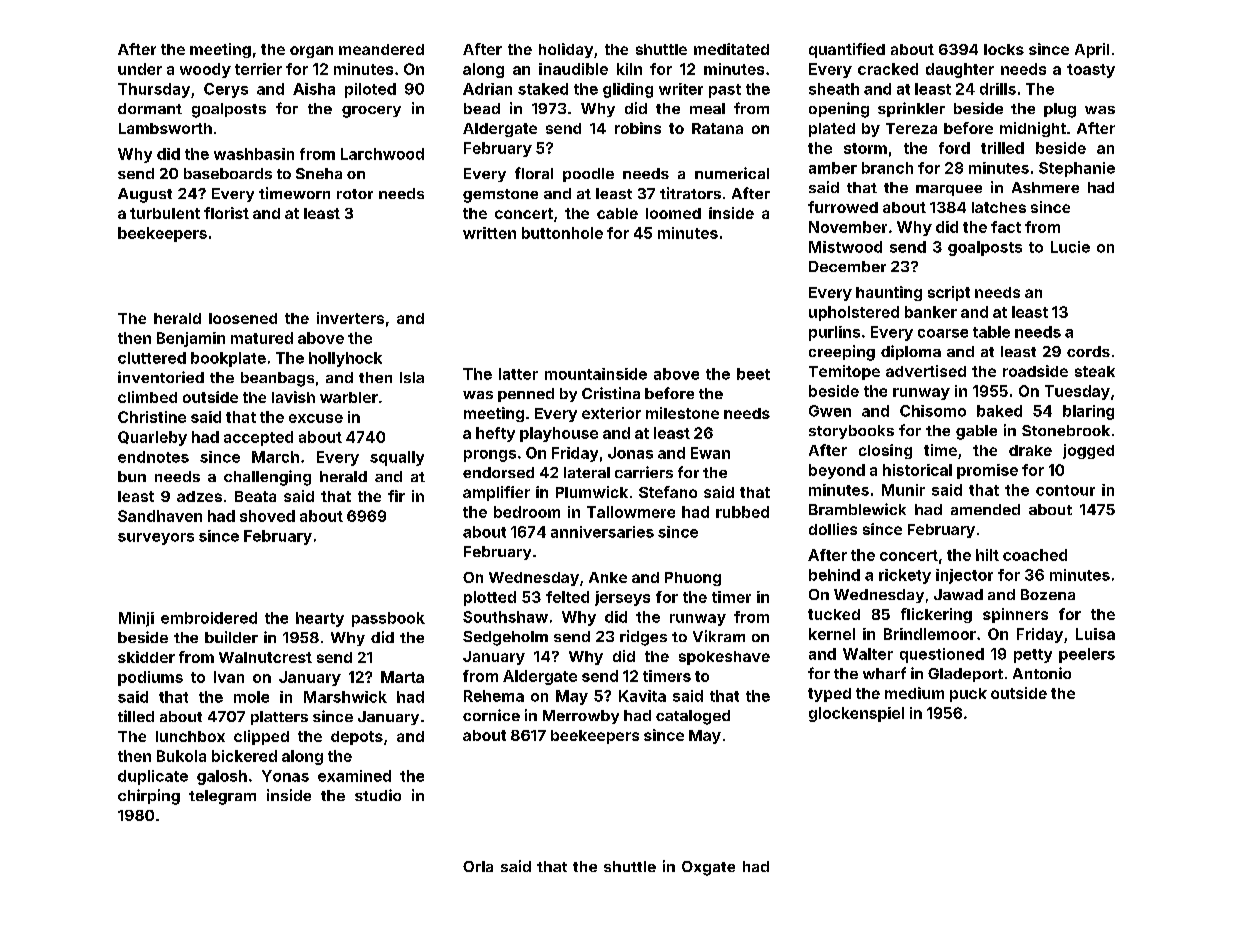 This screenshot has height=952, width=1233. Describe the element at coordinates (490, 598) in the screenshot. I see `plotted` at that location.
